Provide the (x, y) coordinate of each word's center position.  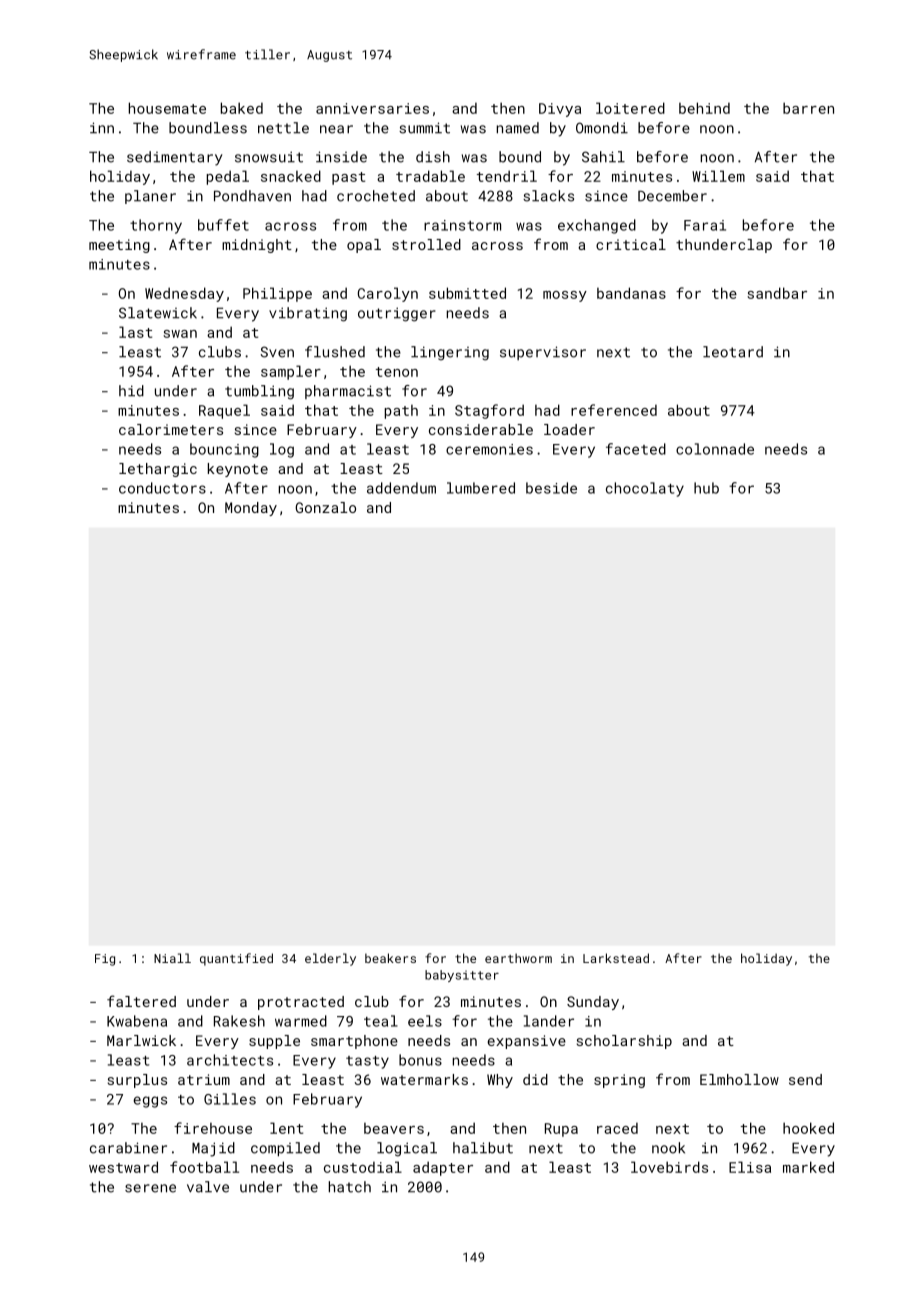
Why (500, 1081)
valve (208, 1187)
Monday (251, 509)
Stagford (489, 411)
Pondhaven (252, 196)
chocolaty (645, 489)
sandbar (777, 293)
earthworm (518, 958)
